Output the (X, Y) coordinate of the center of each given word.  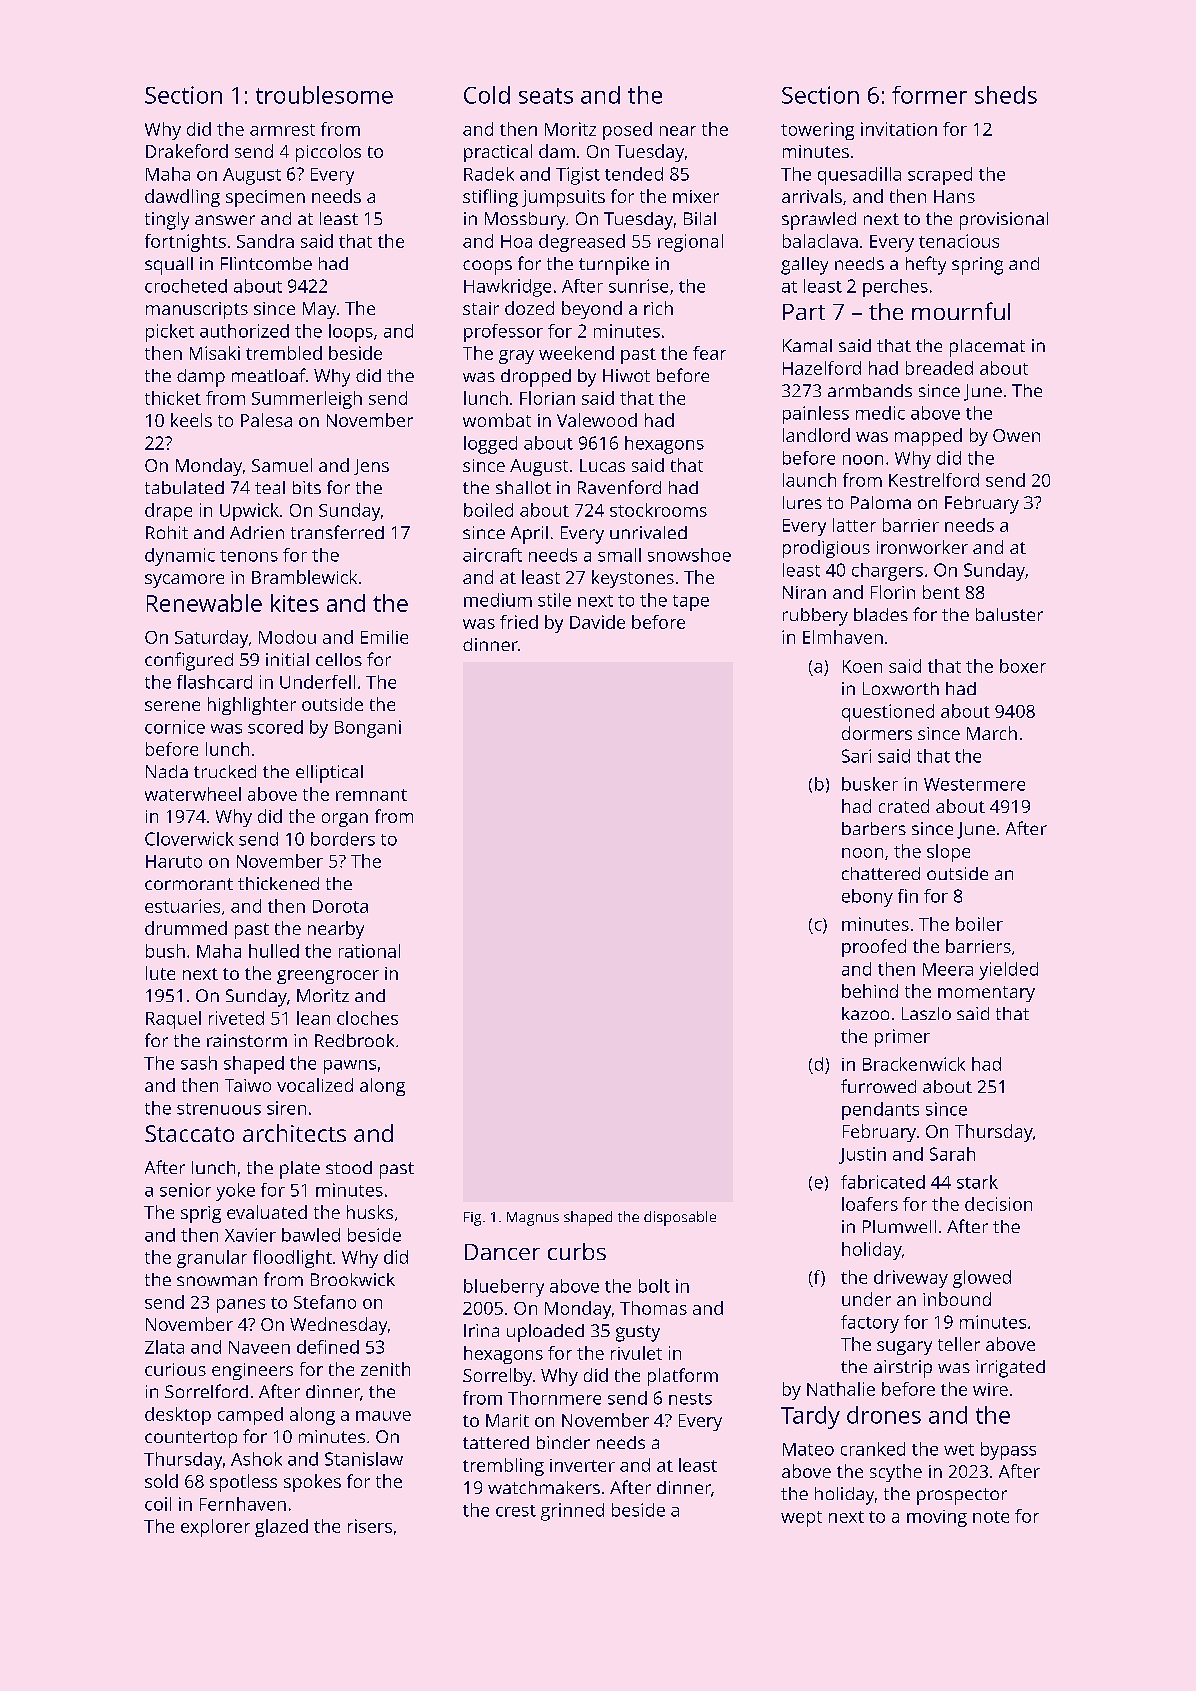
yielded (1008, 971)
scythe (896, 1473)
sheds (1006, 95)
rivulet (636, 1353)
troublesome (324, 95)
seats (546, 96)
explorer (215, 1528)
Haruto (174, 861)
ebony (867, 898)
